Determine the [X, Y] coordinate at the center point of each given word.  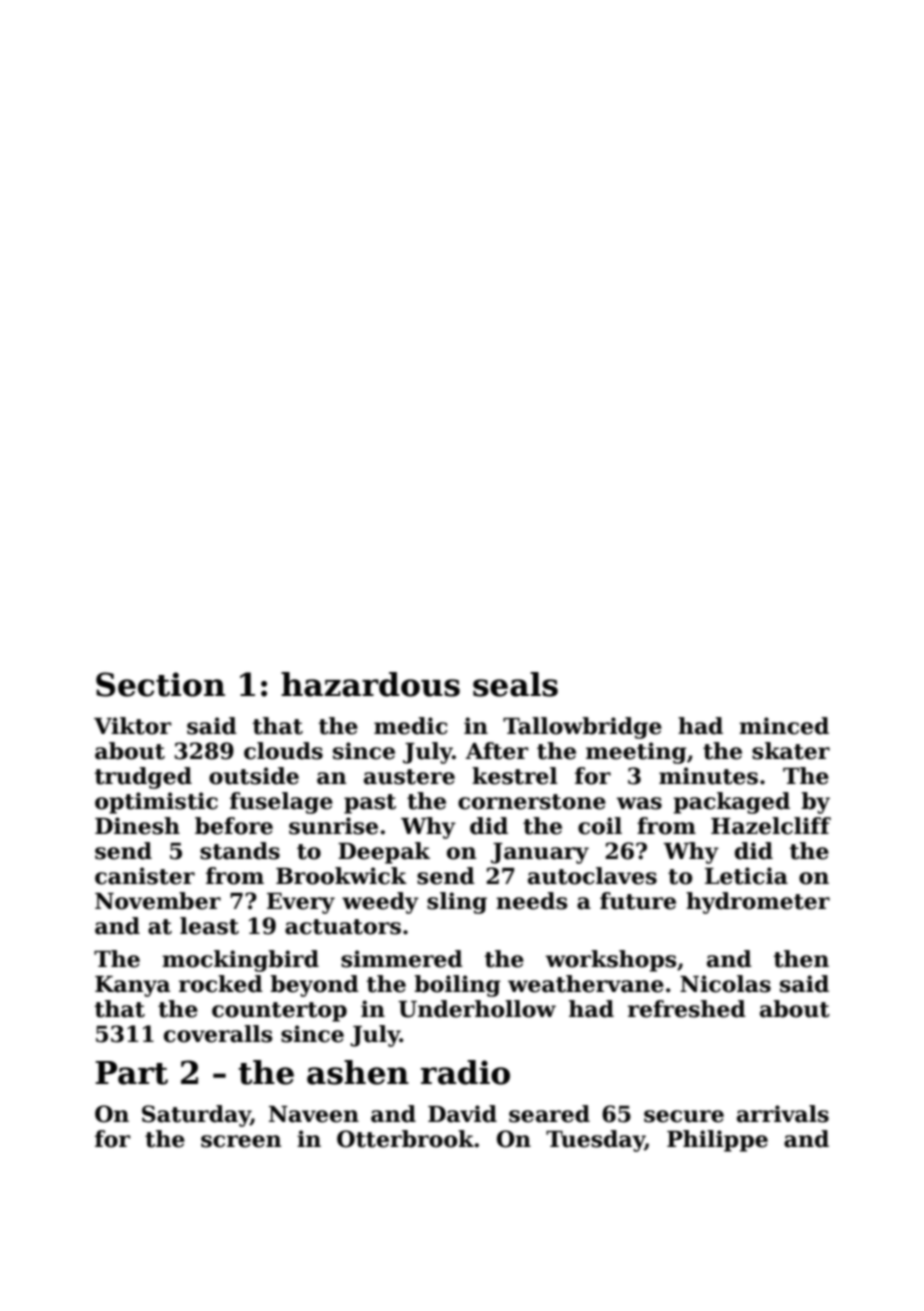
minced [784, 726]
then [801, 959]
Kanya [132, 986]
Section [160, 684]
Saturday [196, 1116]
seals [515, 684]
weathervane [586, 984]
